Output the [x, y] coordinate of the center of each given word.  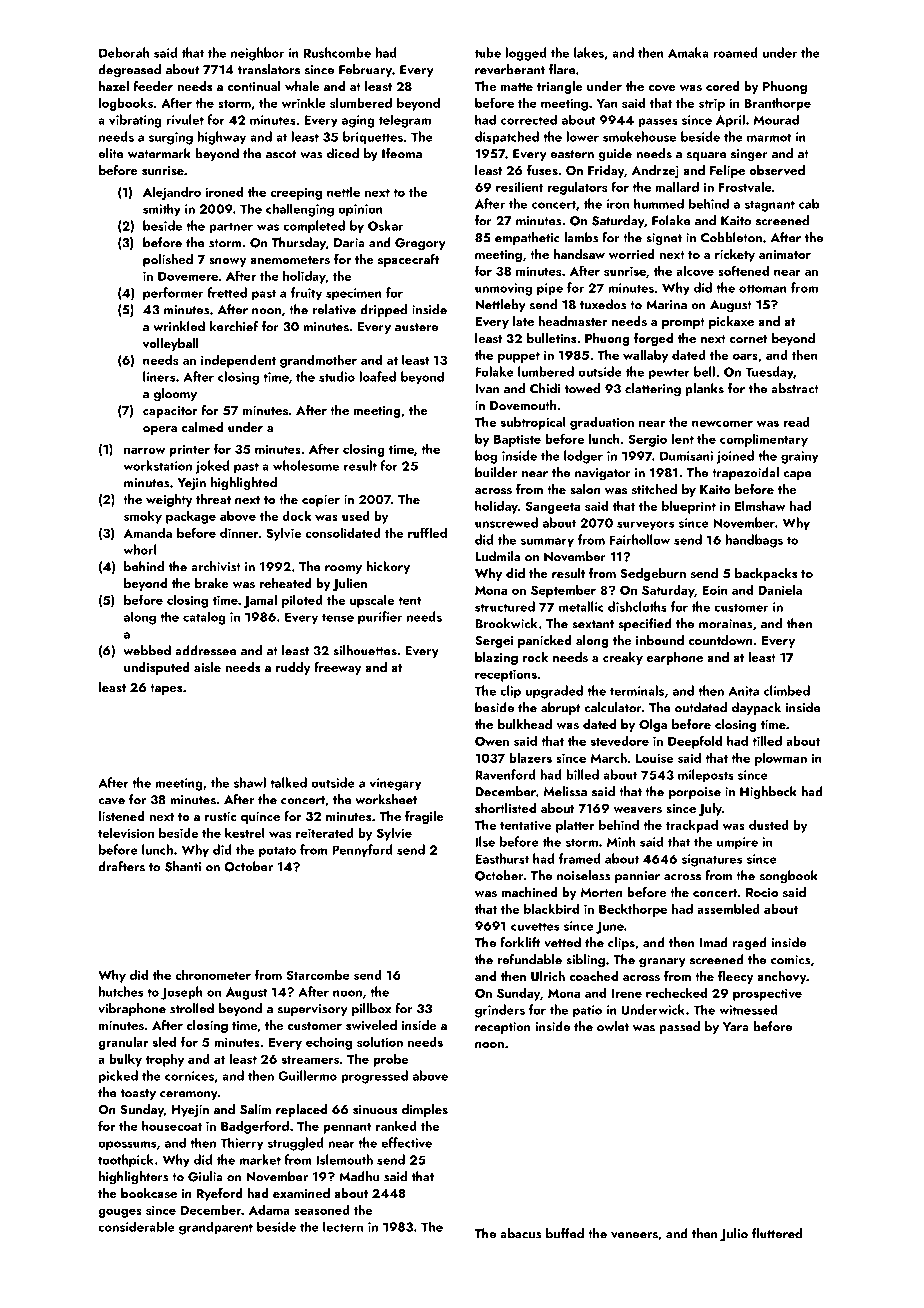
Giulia [205, 1176]
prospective [767, 994]
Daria [349, 243]
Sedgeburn [653, 574]
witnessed [748, 1010]
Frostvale [745, 187]
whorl [140, 549]
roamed [735, 52]
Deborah [124, 52]
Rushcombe [337, 52]
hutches [121, 991]
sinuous [375, 1109]
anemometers [290, 260]
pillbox [371, 1009]
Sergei [494, 642]
